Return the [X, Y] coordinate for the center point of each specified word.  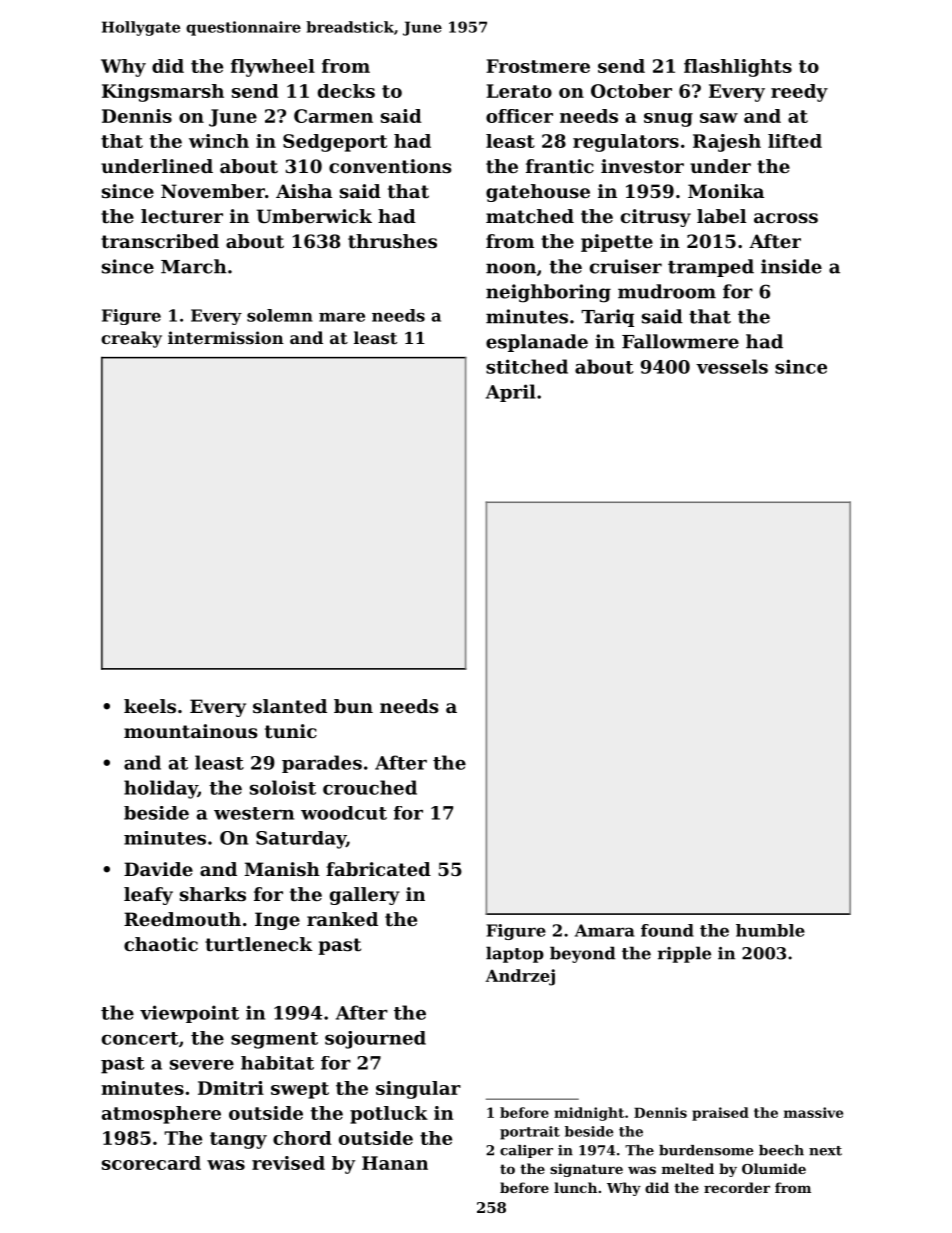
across [786, 218]
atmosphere [161, 1115]
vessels [732, 366]
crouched [370, 787]
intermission [226, 337]
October [631, 91]
